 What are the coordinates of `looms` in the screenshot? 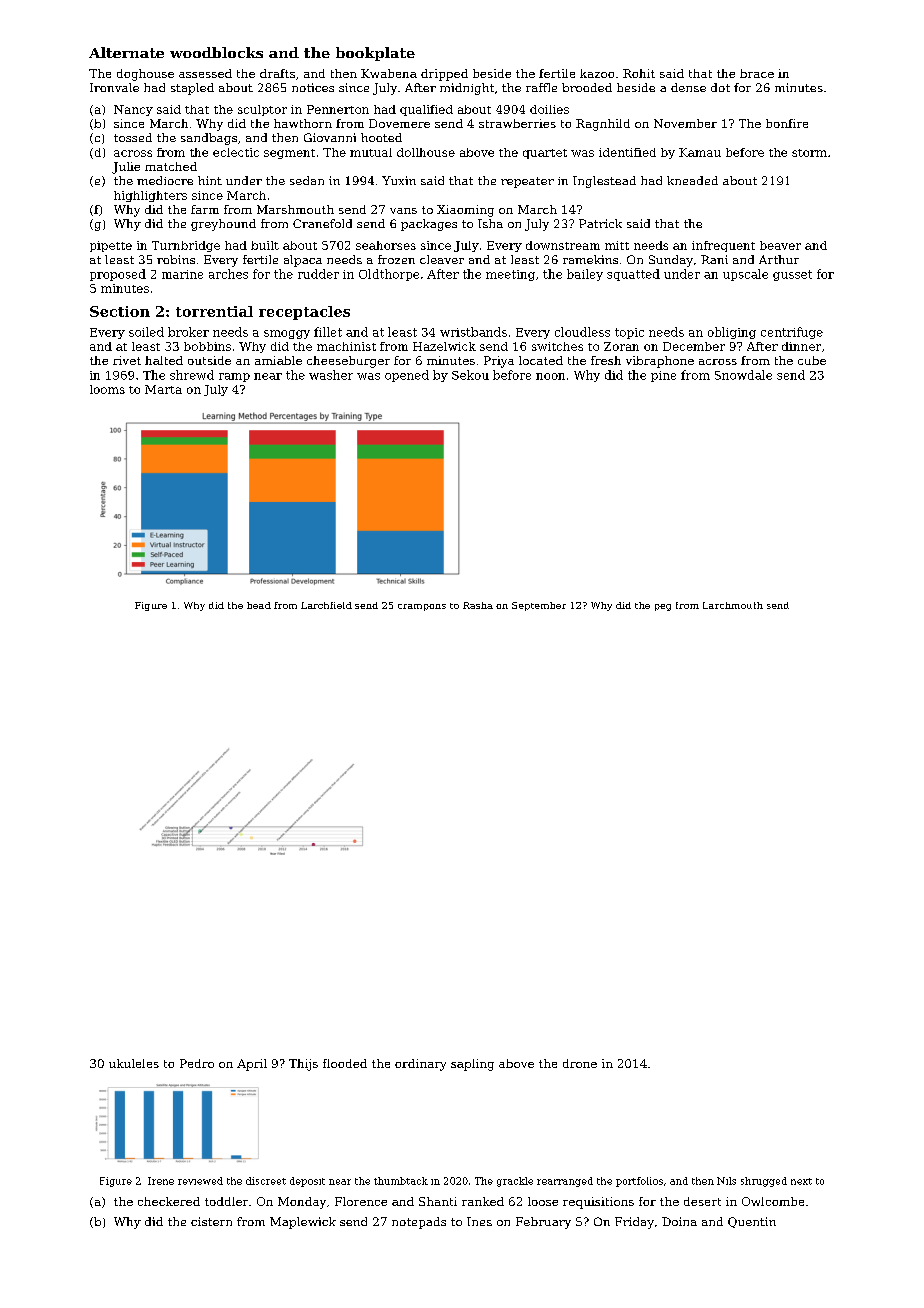 It's located at (107, 389).
